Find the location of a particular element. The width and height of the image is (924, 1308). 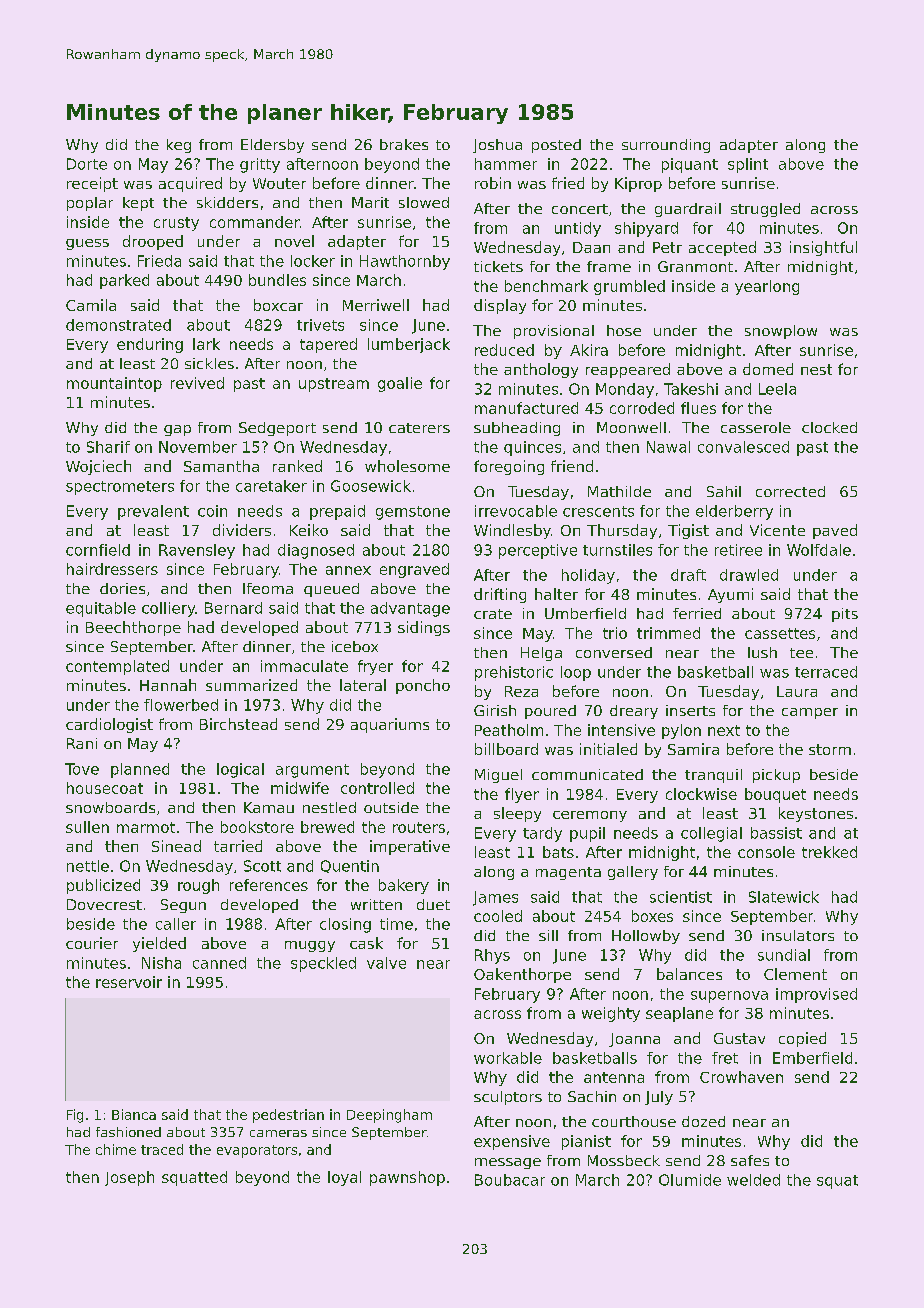

Joseph is located at coordinates (129, 1178).
